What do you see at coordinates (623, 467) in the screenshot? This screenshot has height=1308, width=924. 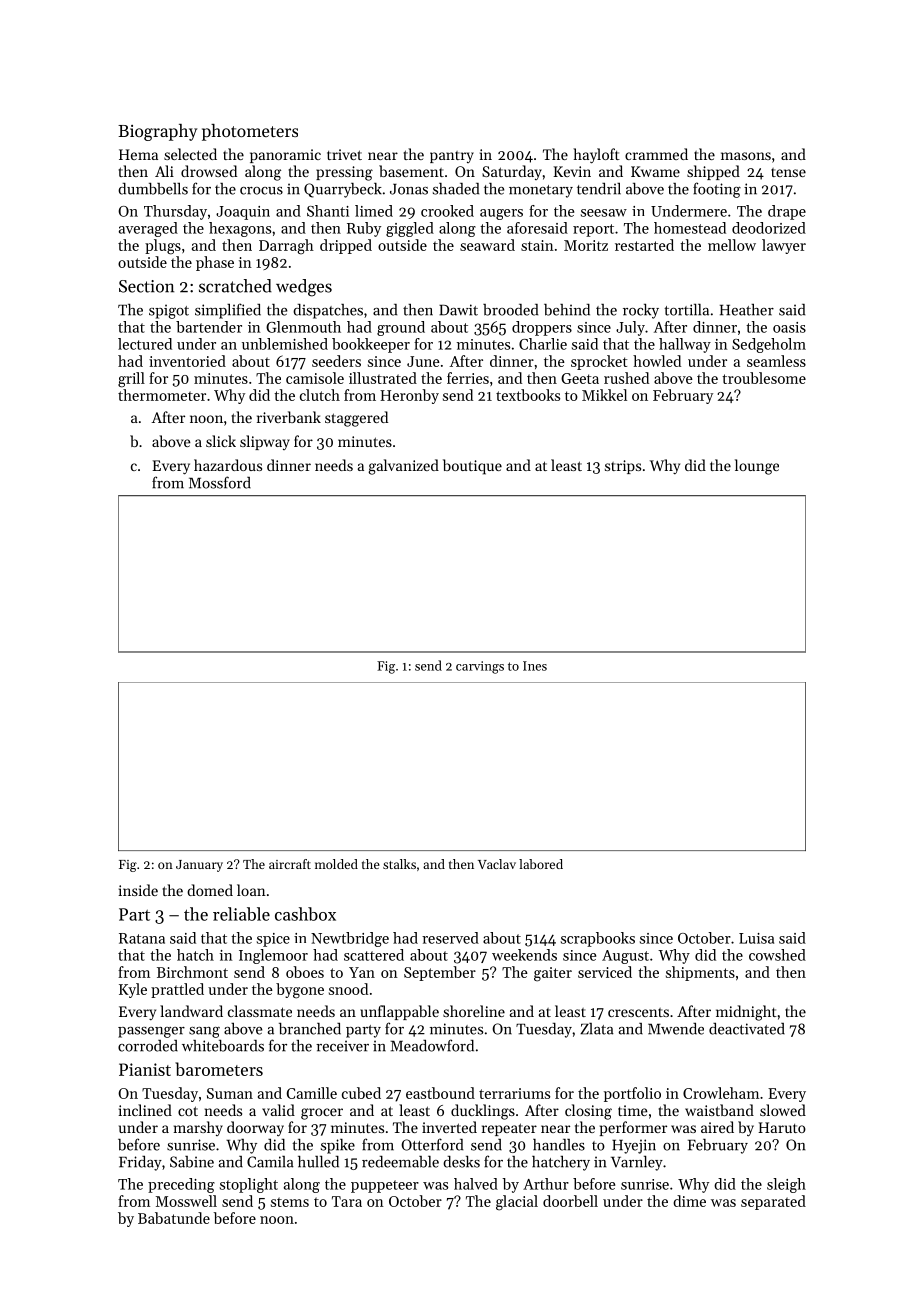 I see `strips` at bounding box center [623, 467].
